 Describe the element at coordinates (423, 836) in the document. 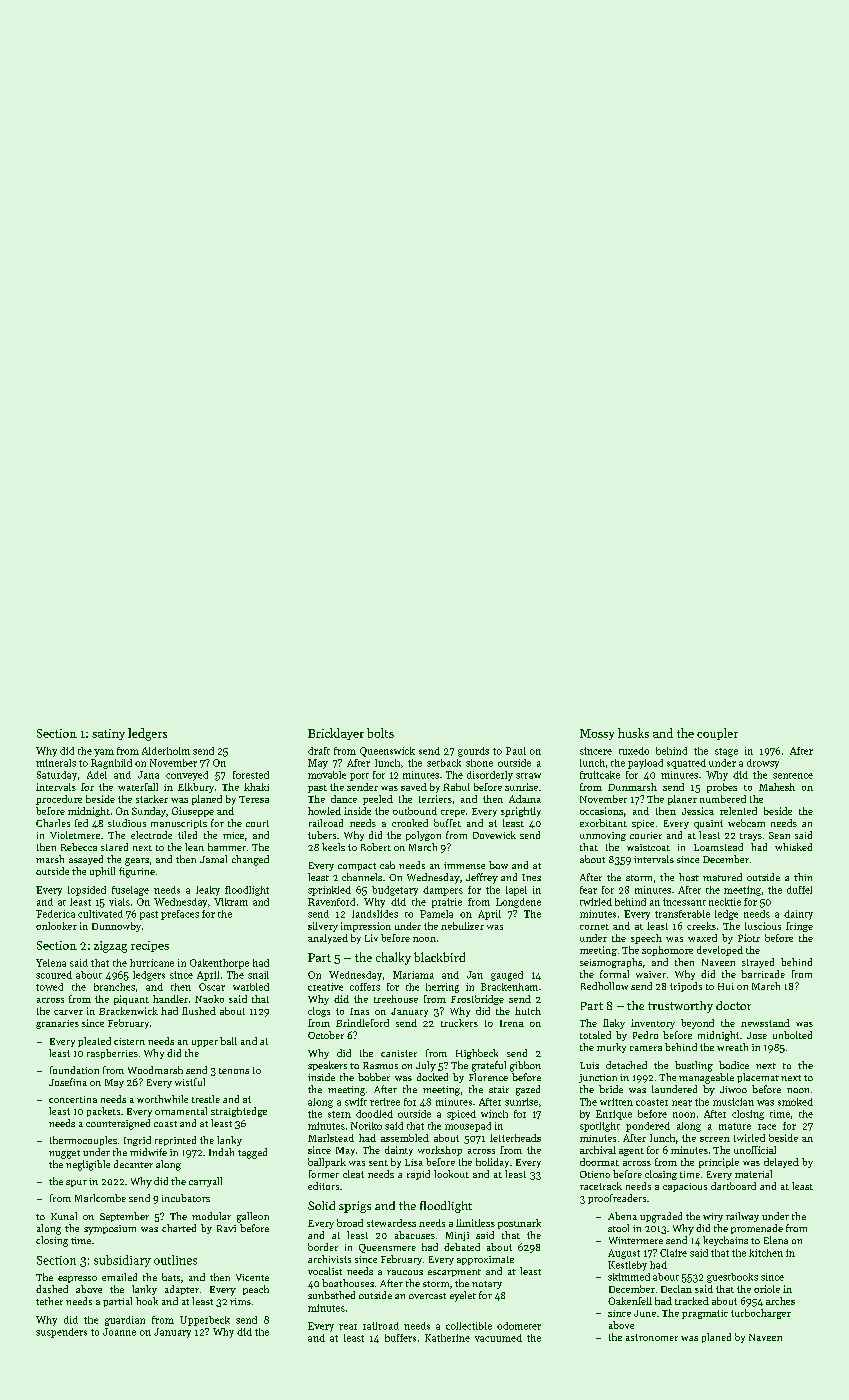

I see `polygon` at that location.
